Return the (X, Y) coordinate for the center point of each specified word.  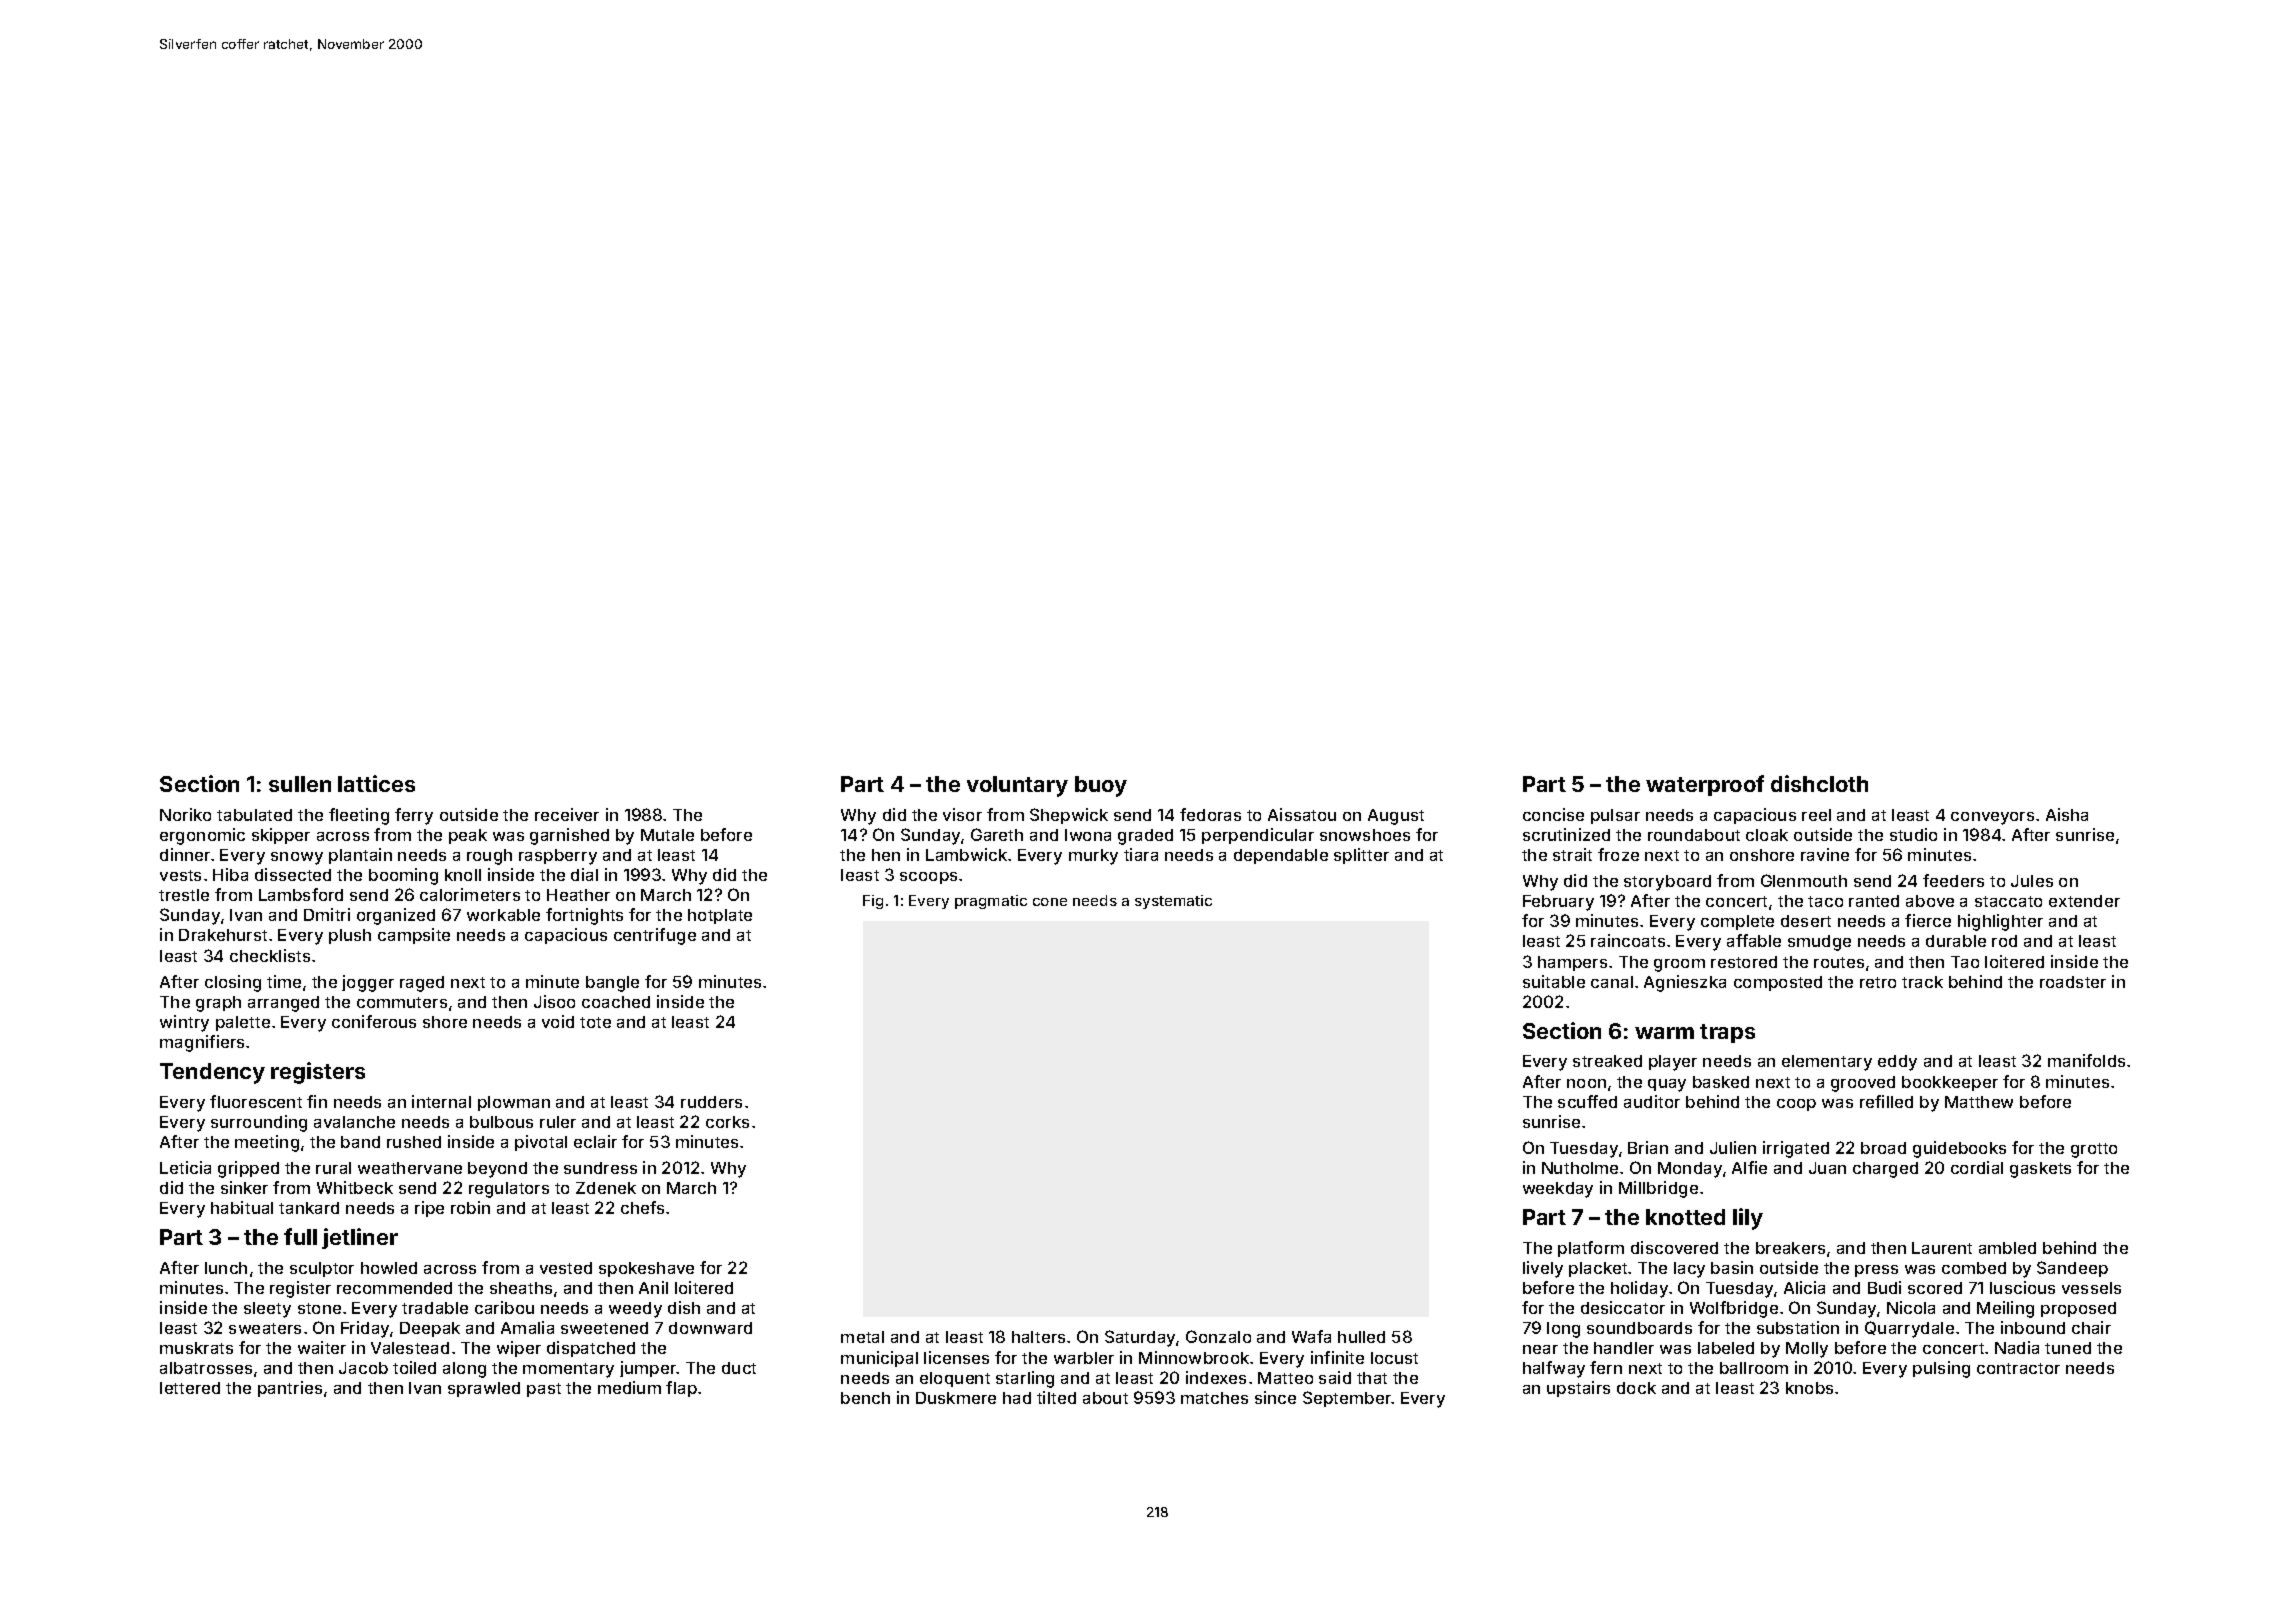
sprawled (484, 1389)
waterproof (1705, 785)
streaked (1607, 1061)
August (1396, 817)
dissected (293, 874)
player (1673, 1063)
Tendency (212, 1073)
